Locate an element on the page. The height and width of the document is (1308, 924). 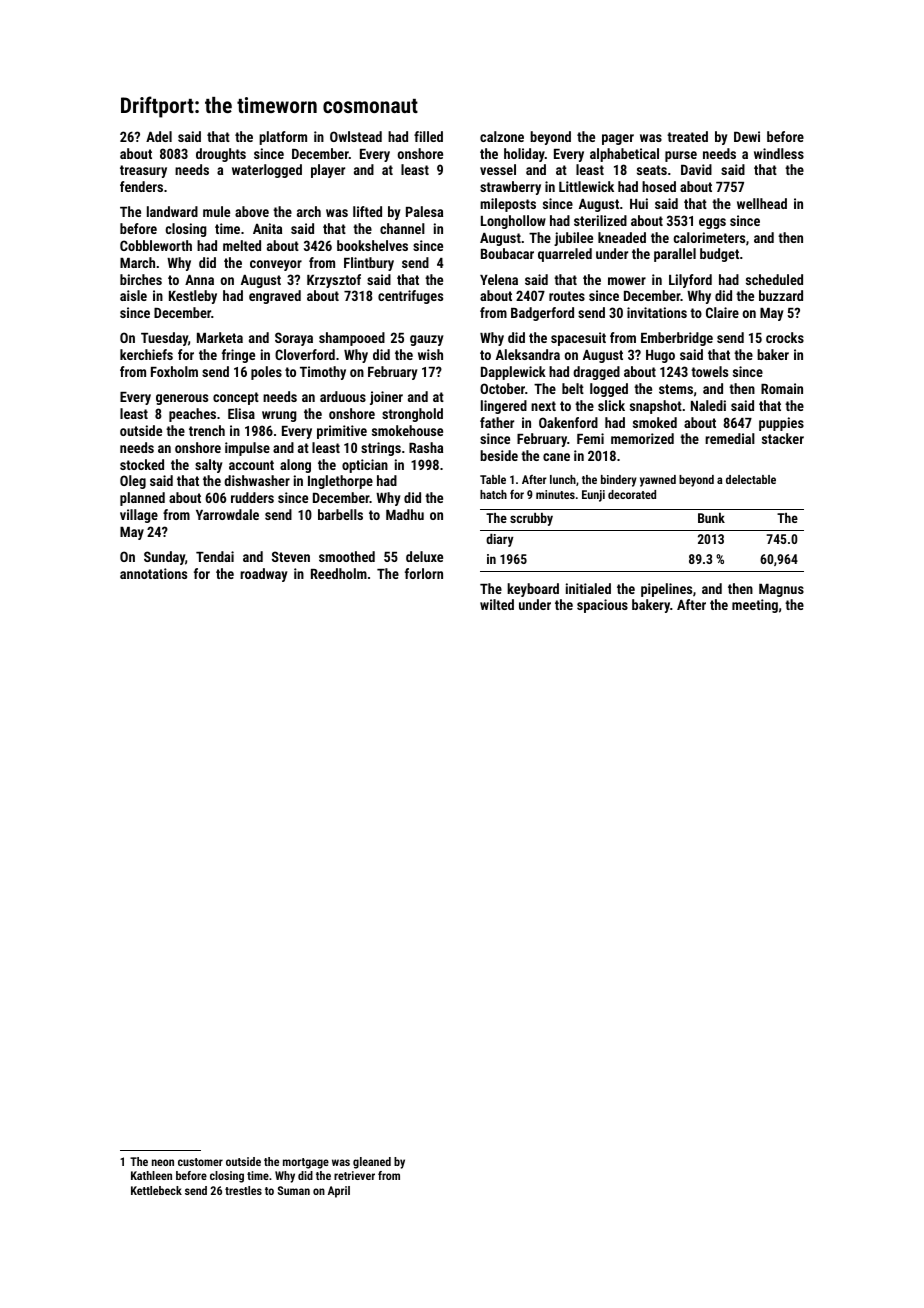
retriever is located at coordinates (354, 1175).
